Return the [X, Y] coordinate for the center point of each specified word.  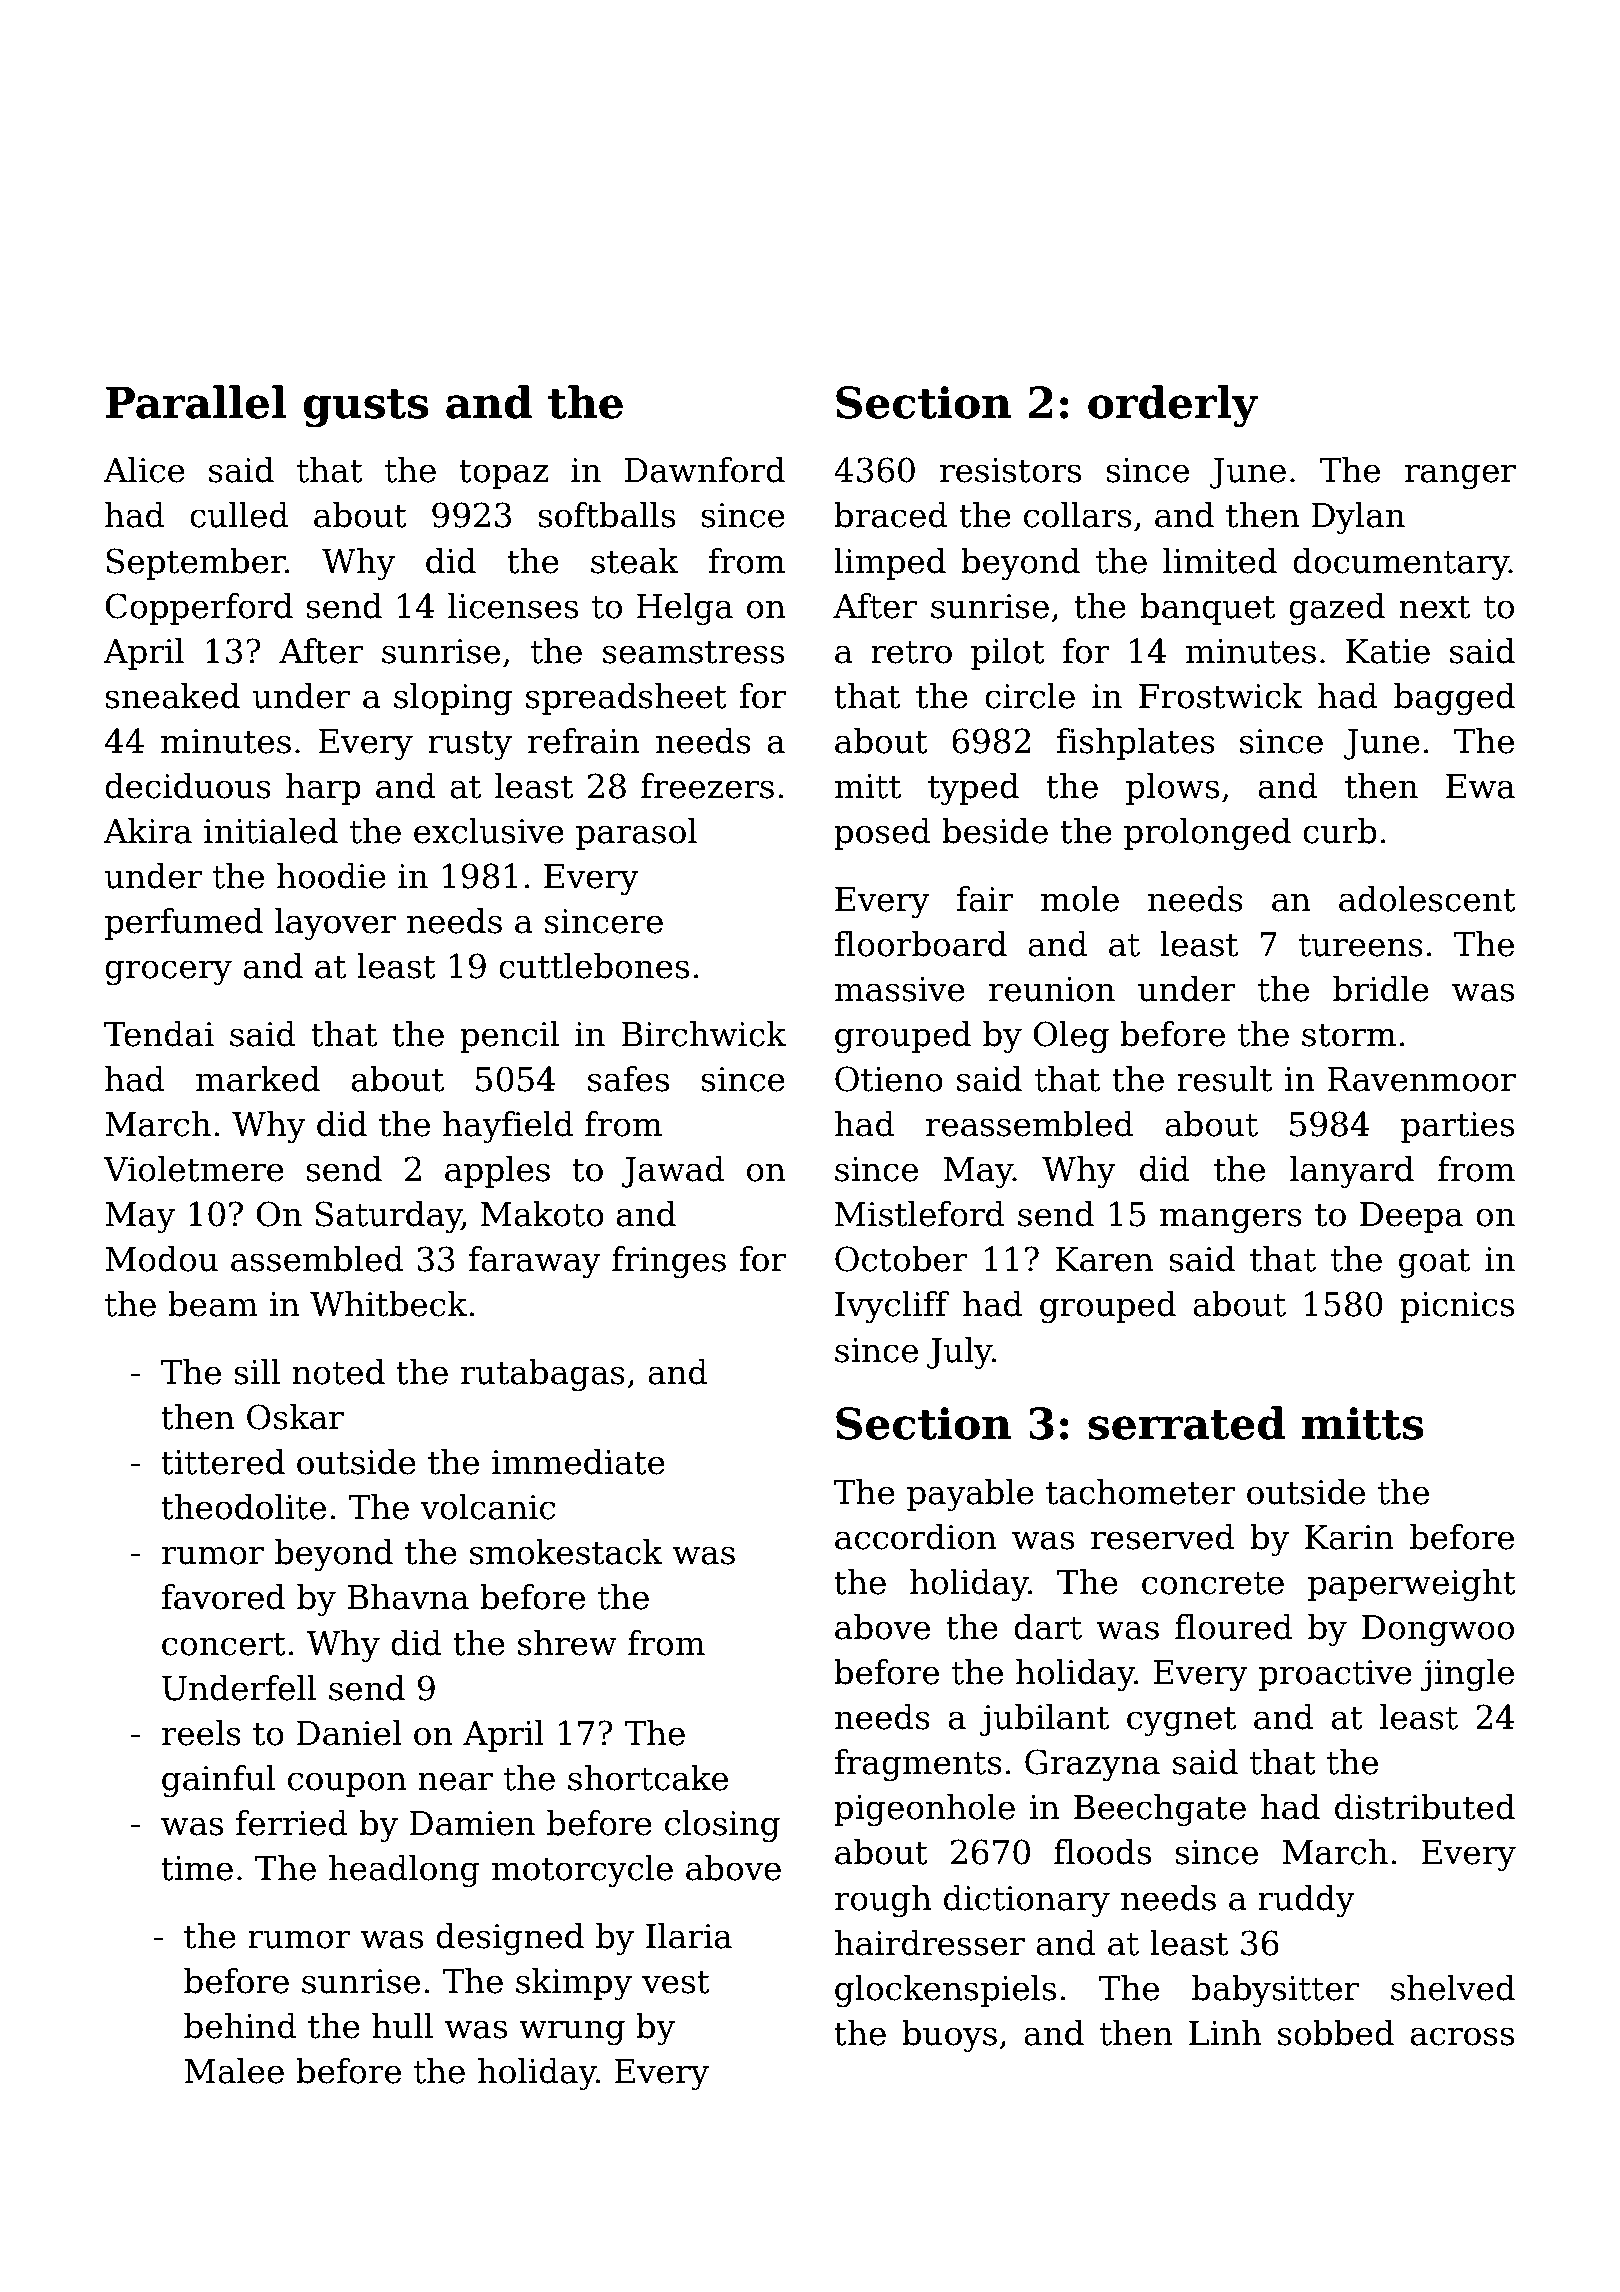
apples [497, 1172]
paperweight [1412, 1585]
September [196, 564]
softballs [606, 515]
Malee [234, 2071]
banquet [1207, 609]
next [1434, 607]
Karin [1349, 1537]
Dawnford [704, 470]
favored [223, 1597]
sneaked [172, 696]
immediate [578, 1462]
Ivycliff [892, 1307]
